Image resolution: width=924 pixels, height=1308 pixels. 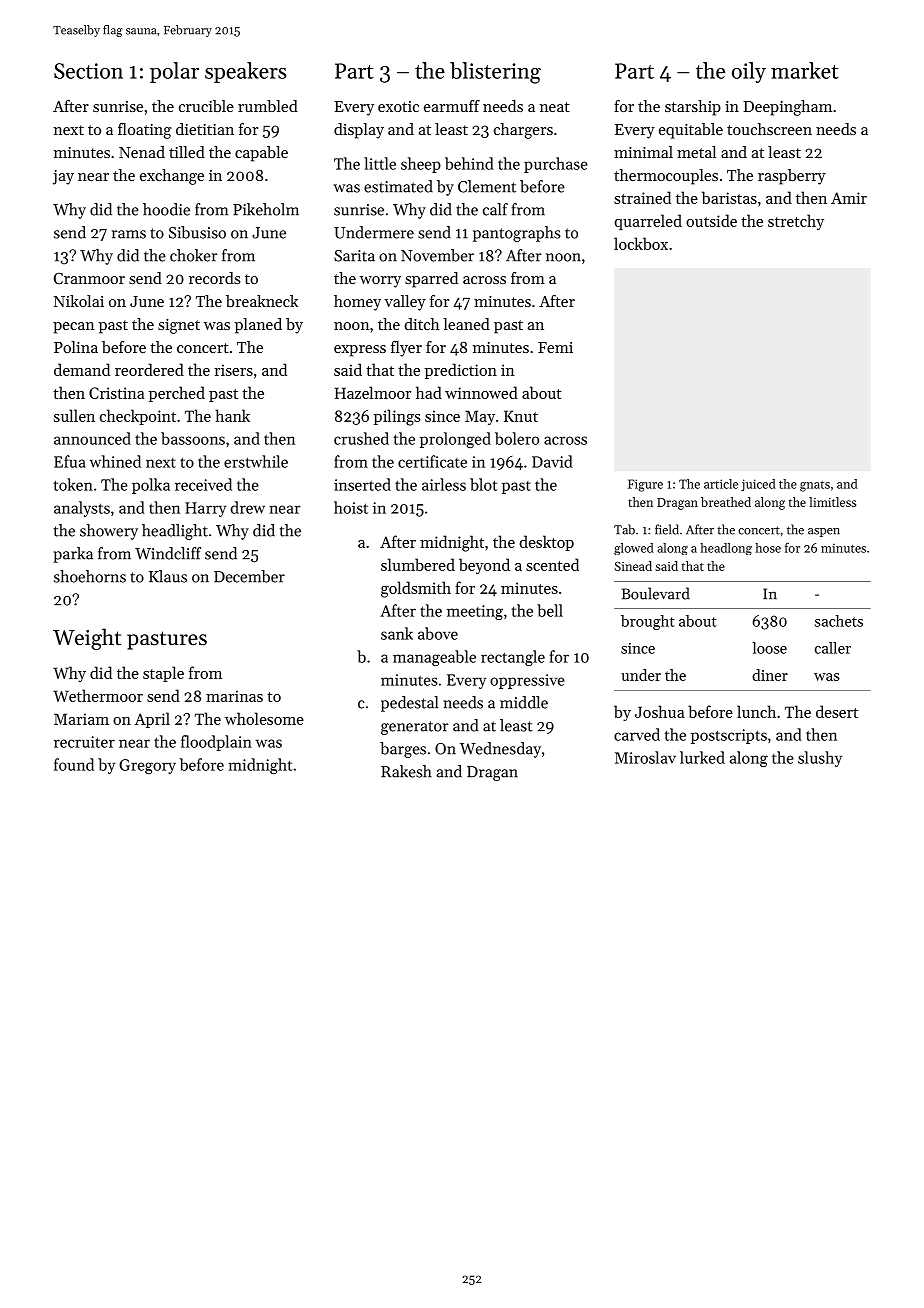 What do you see at coordinates (249, 576) in the image?
I see `December` at bounding box center [249, 576].
